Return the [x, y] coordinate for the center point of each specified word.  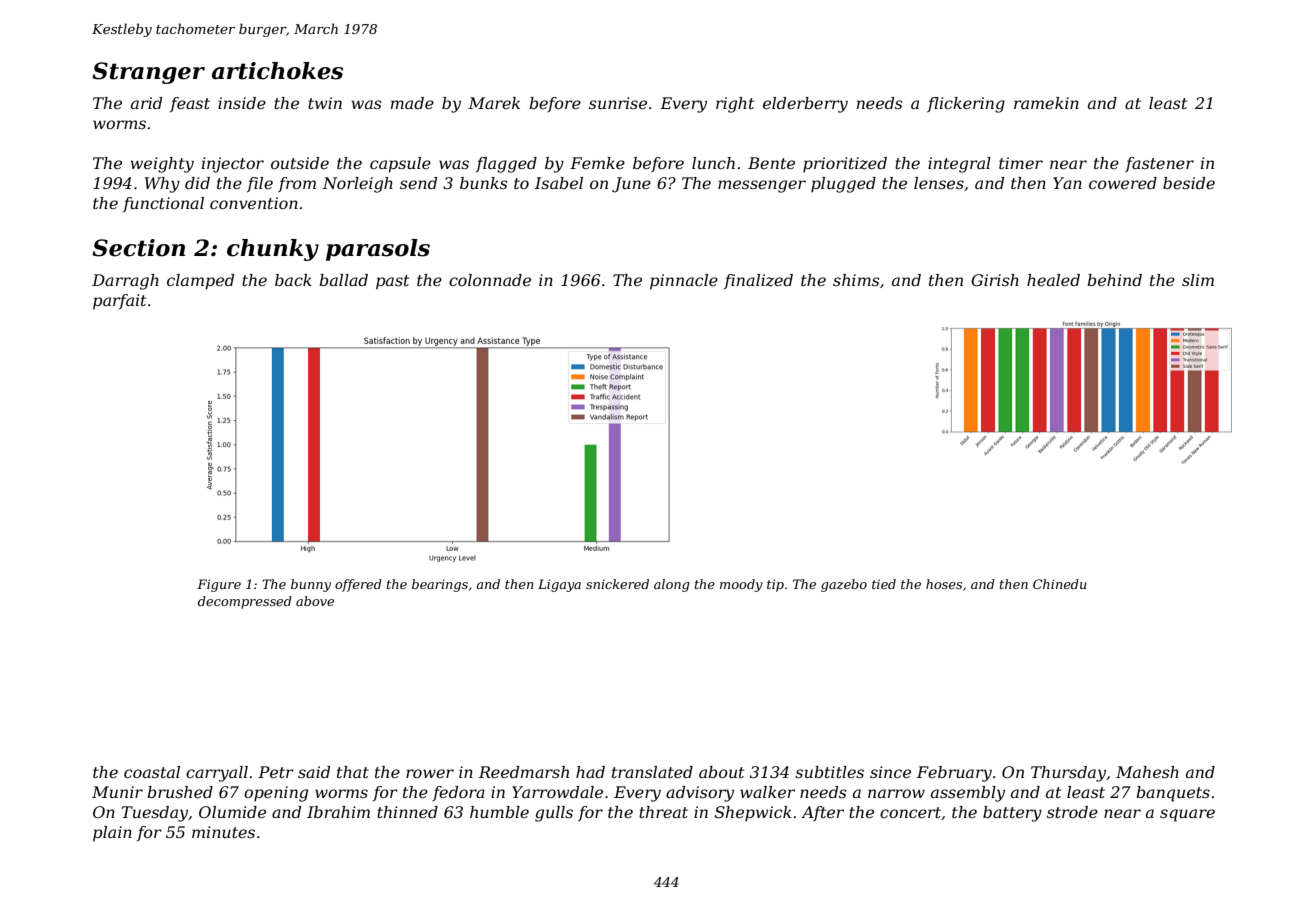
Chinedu [1060, 584]
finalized [758, 281]
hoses [944, 584]
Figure [219, 585]
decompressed [245, 602]
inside [242, 103]
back [293, 280]
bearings [440, 585]
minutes [223, 832]
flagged [506, 165]
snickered [617, 584]
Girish [995, 280]
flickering [966, 105]
